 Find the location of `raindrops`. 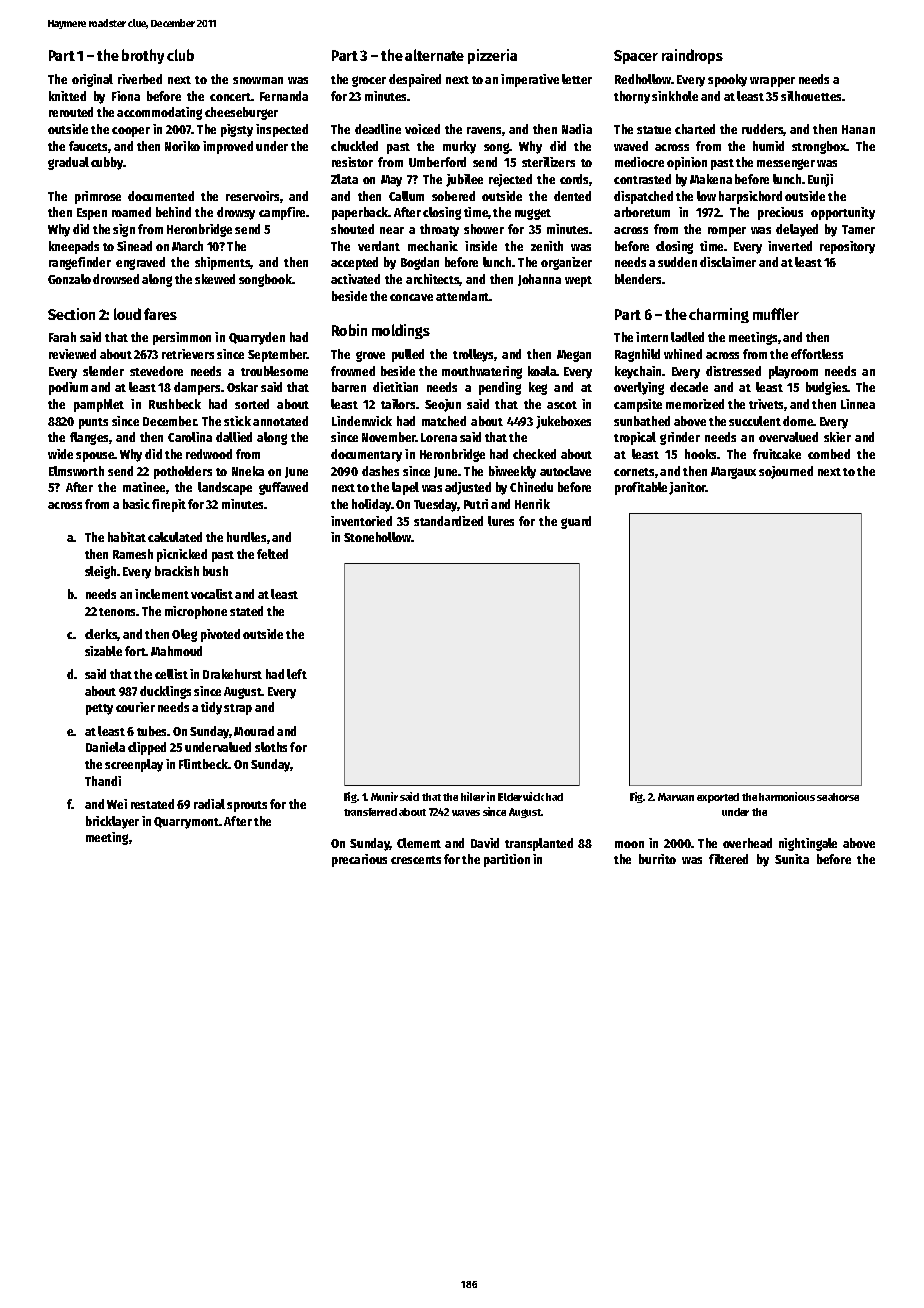

raindrops is located at coordinates (692, 56).
